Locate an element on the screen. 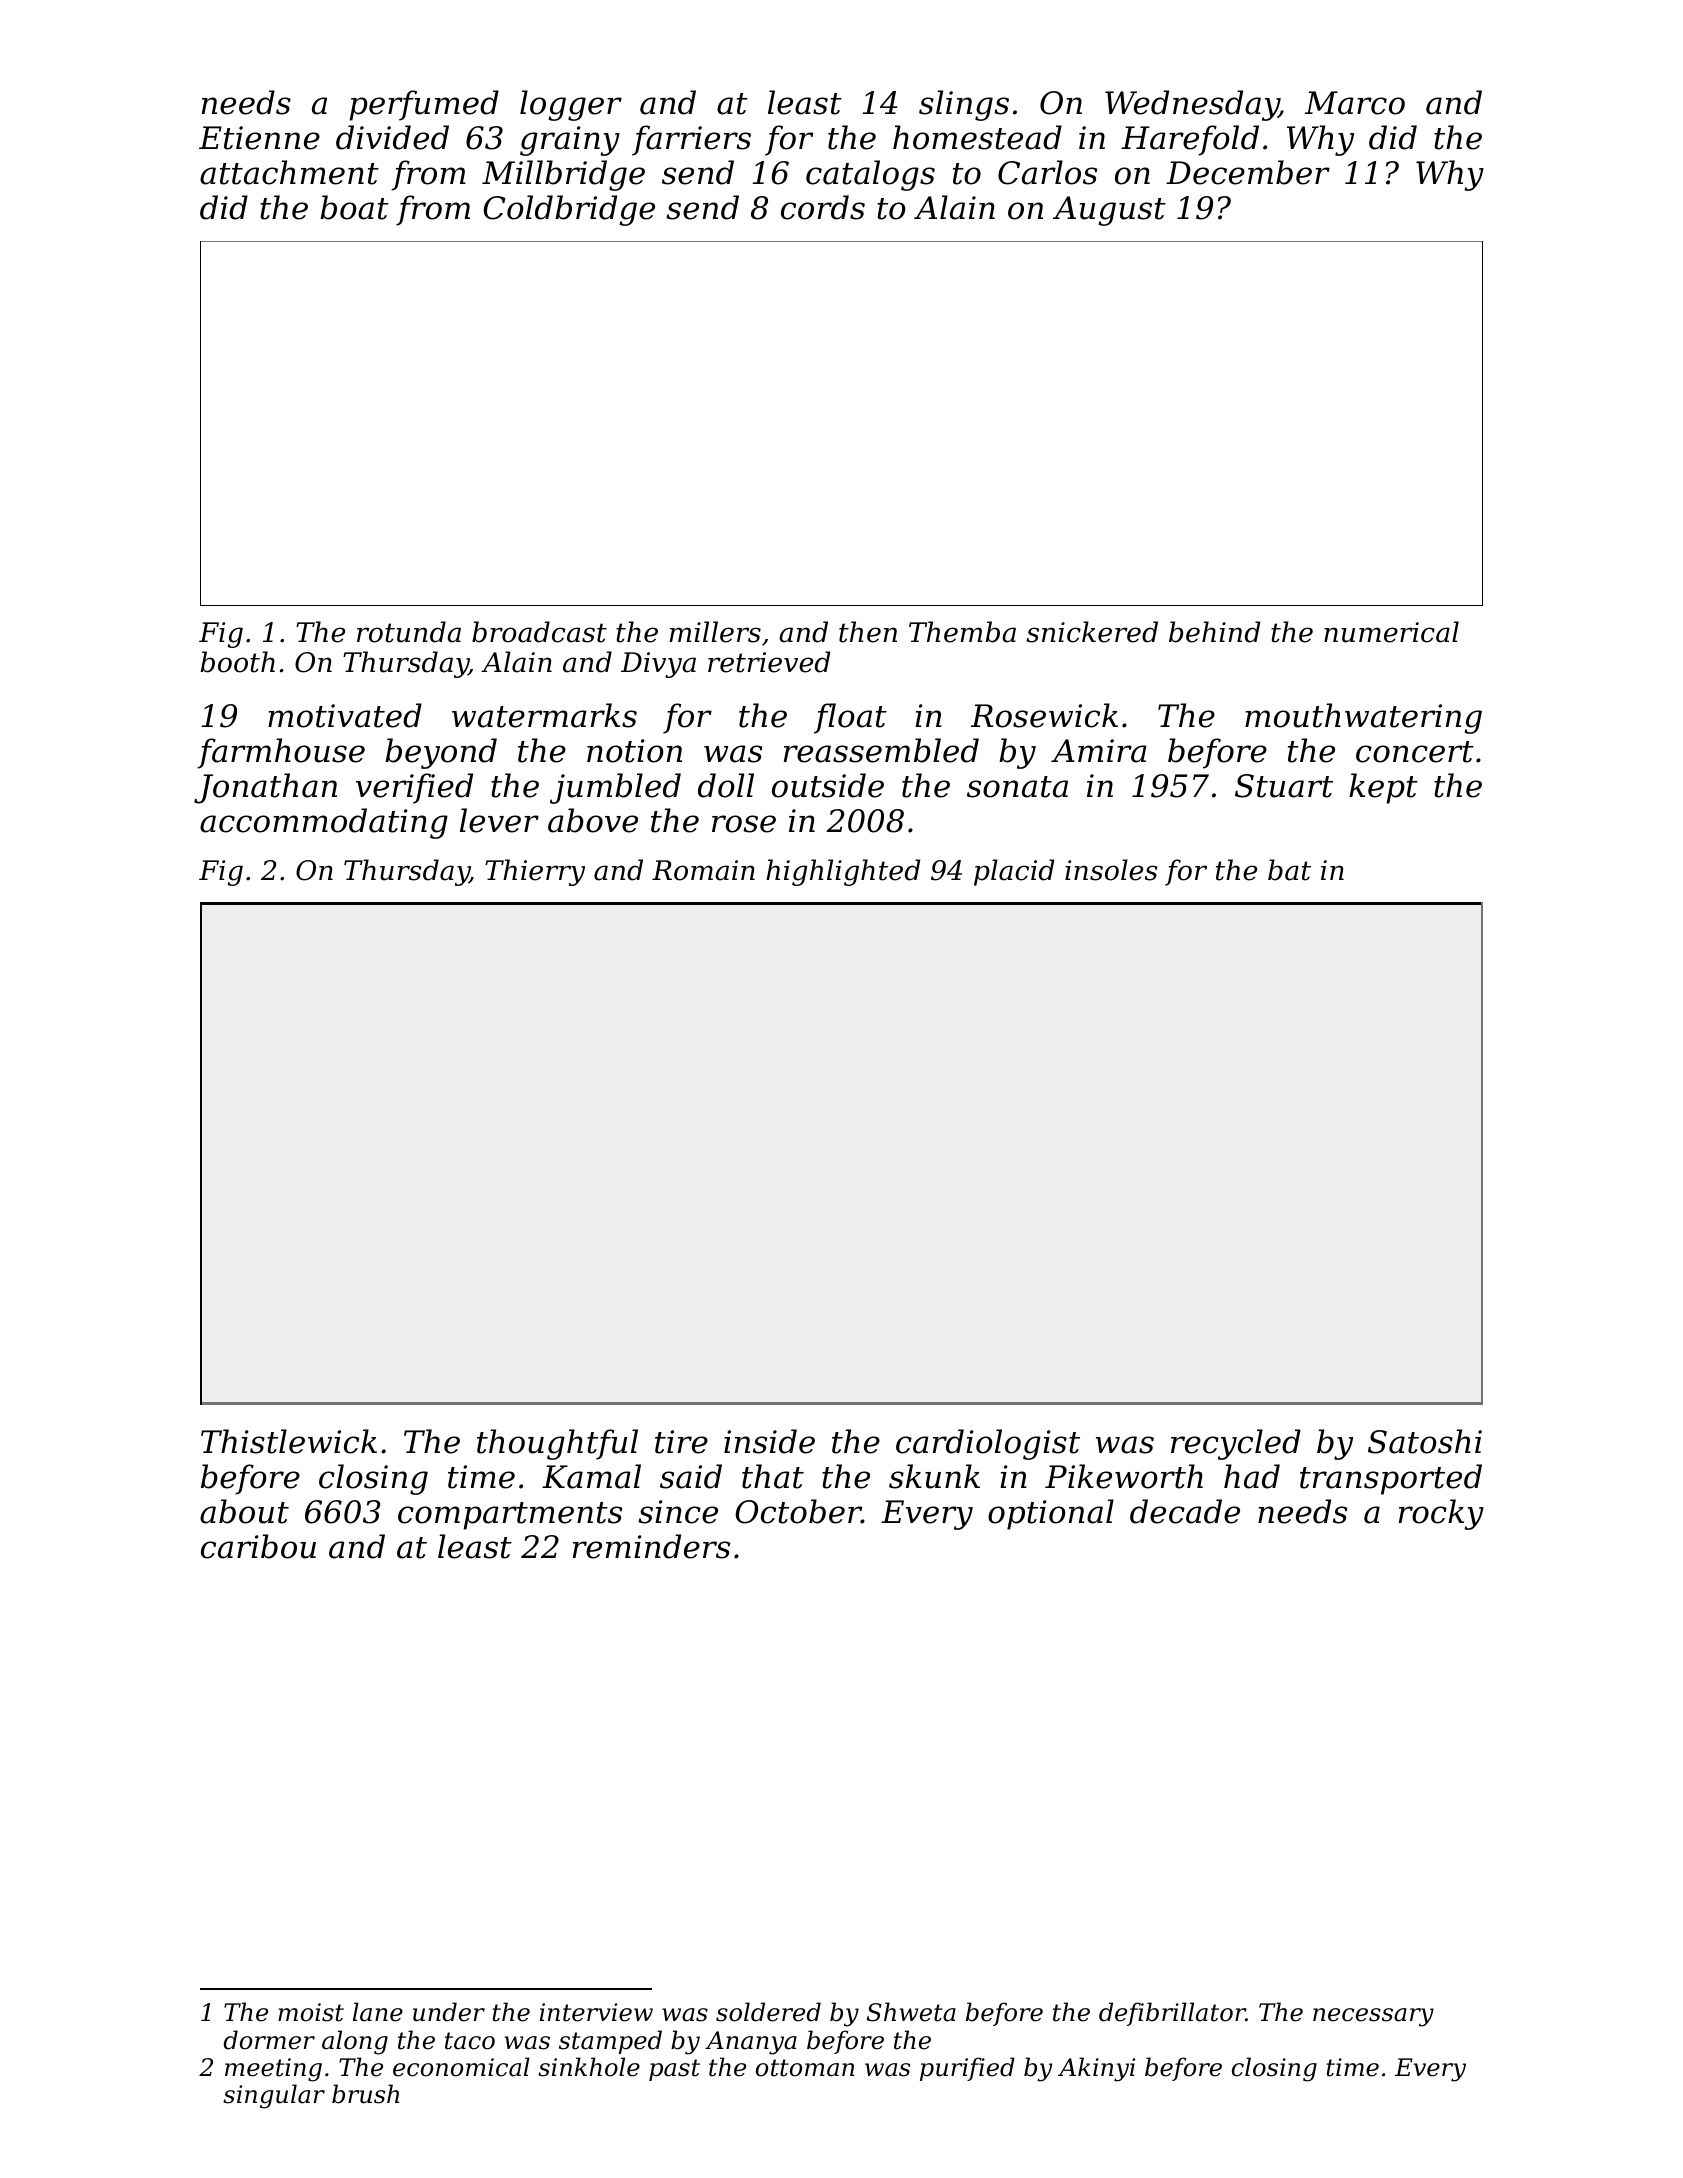 This screenshot has height=2178, width=1683. past is located at coordinates (674, 2070).
